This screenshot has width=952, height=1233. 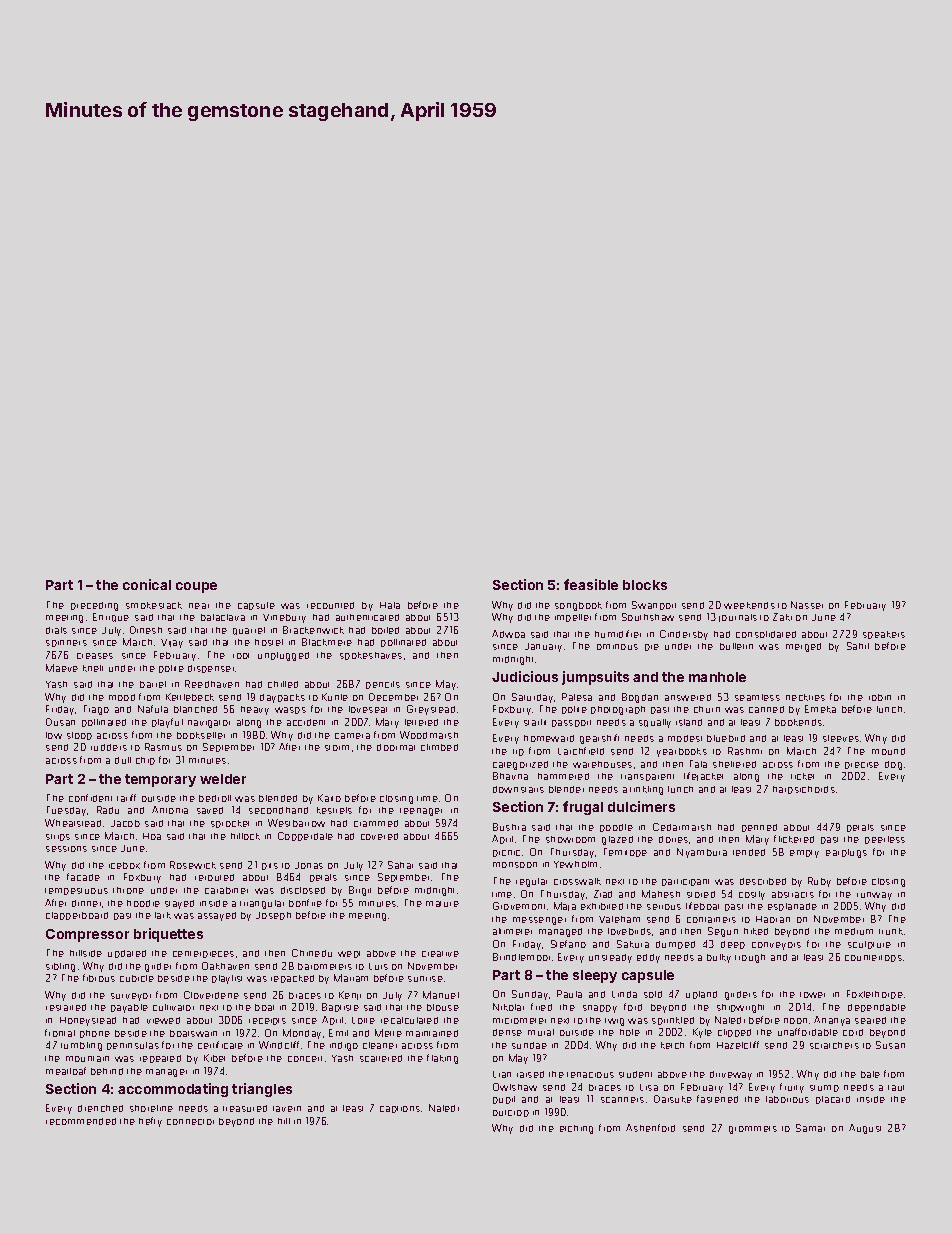 I want to click on tempestuous, so click(x=76, y=891).
